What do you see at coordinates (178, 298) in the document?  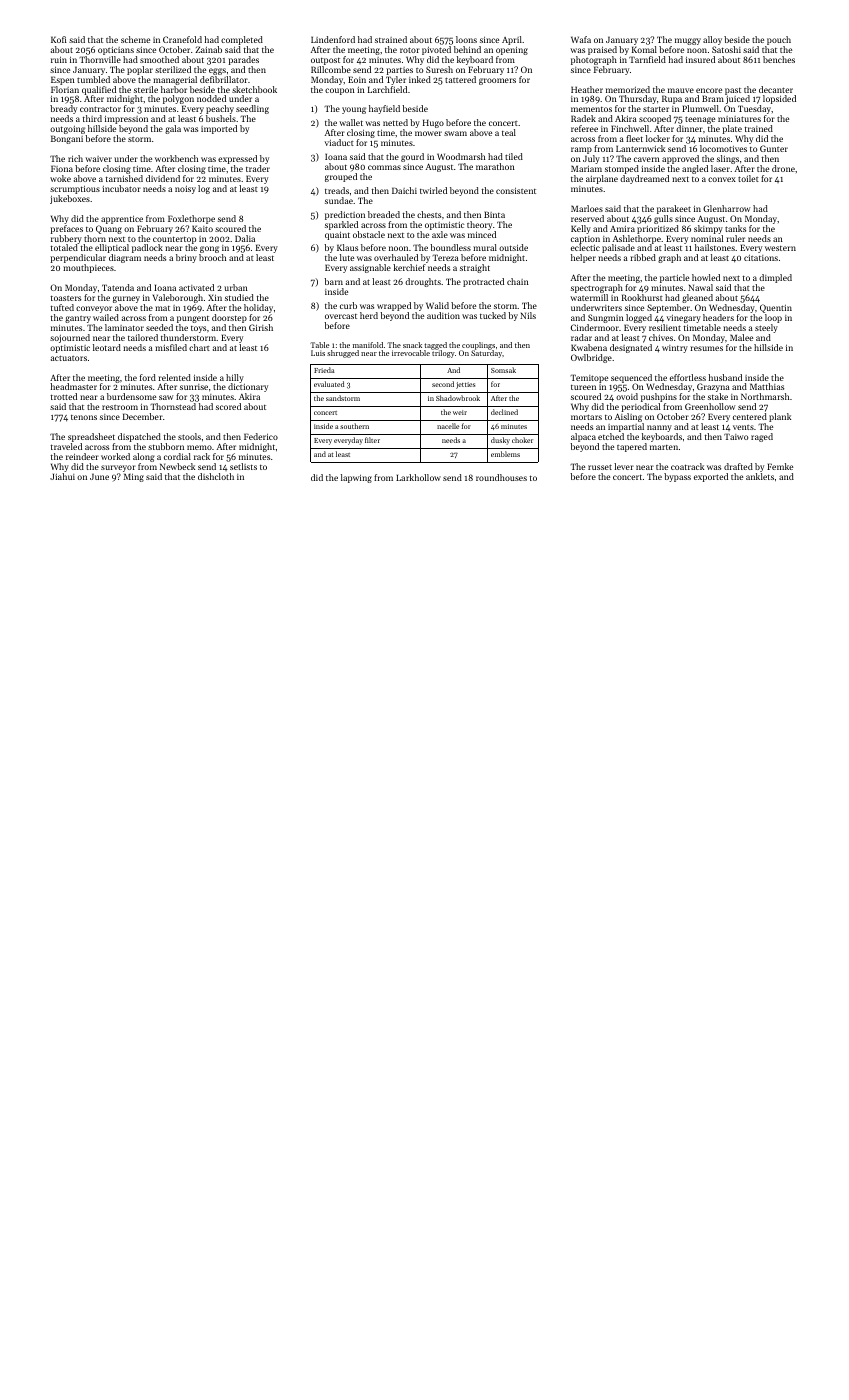 I see `Valeborough` at bounding box center [178, 298].
